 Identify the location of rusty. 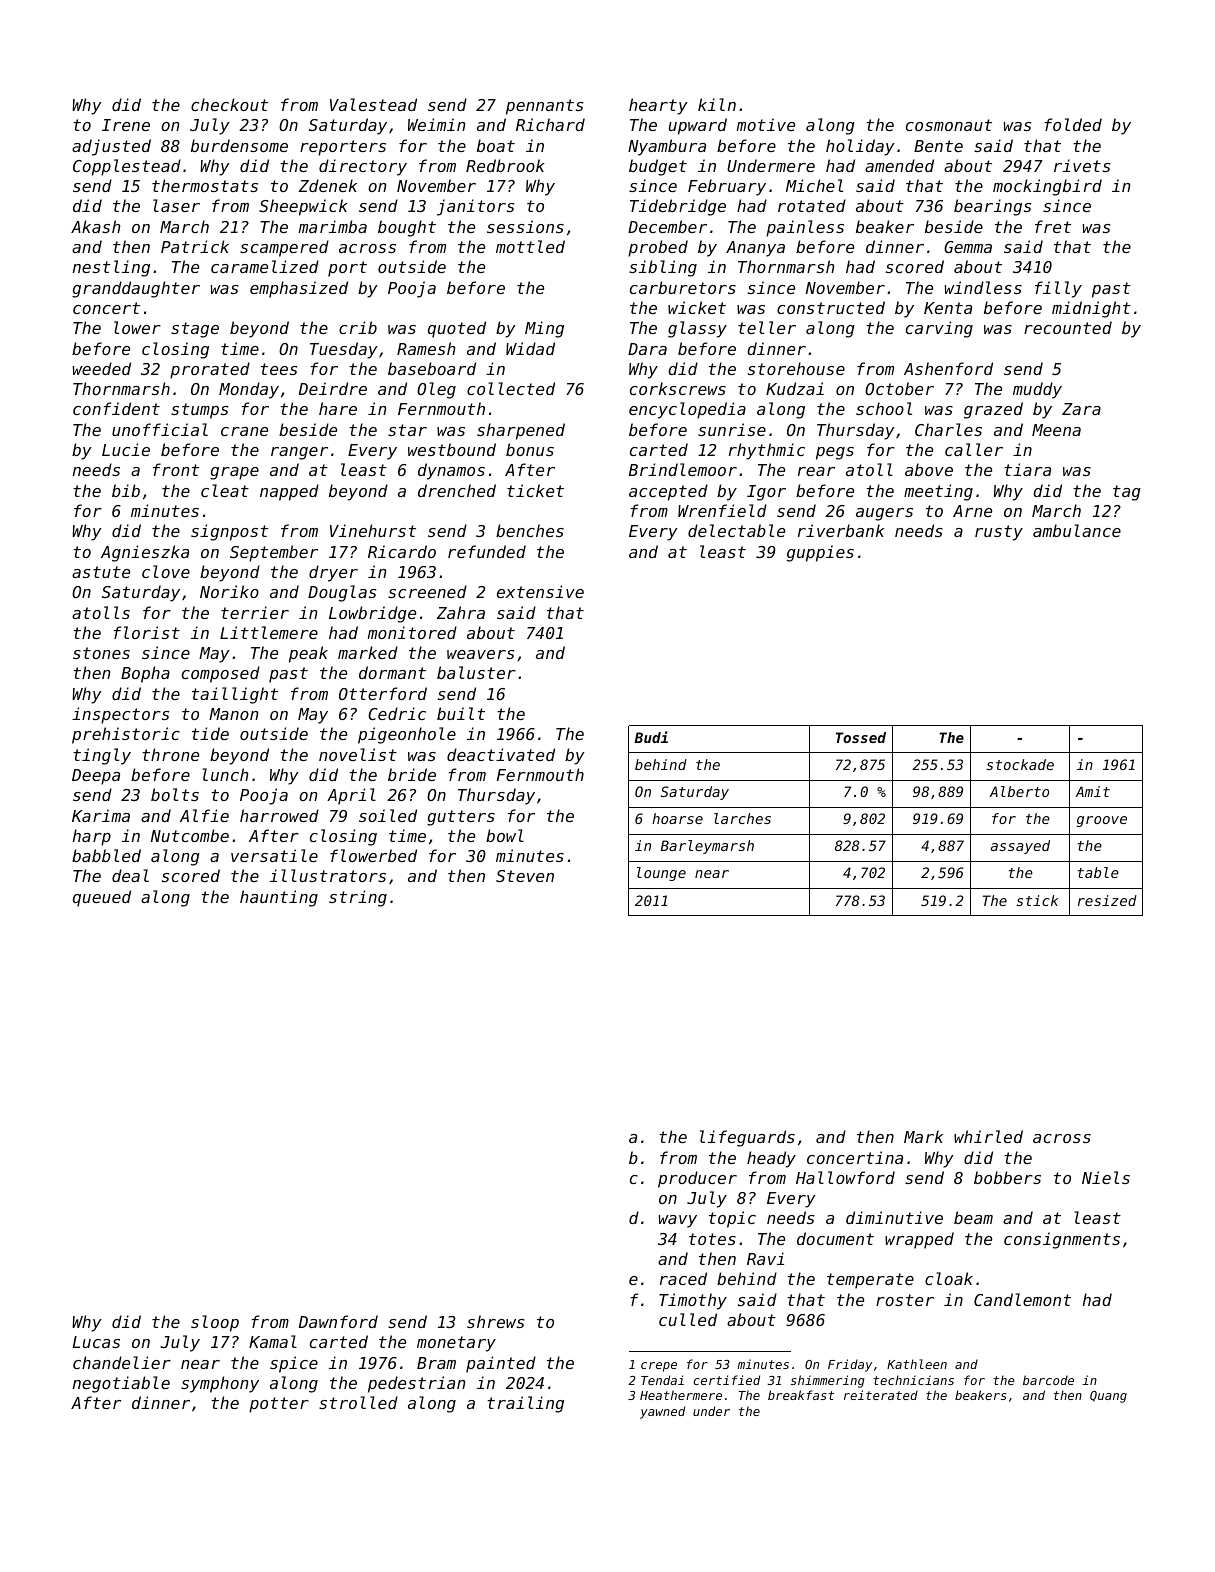
(999, 533).
